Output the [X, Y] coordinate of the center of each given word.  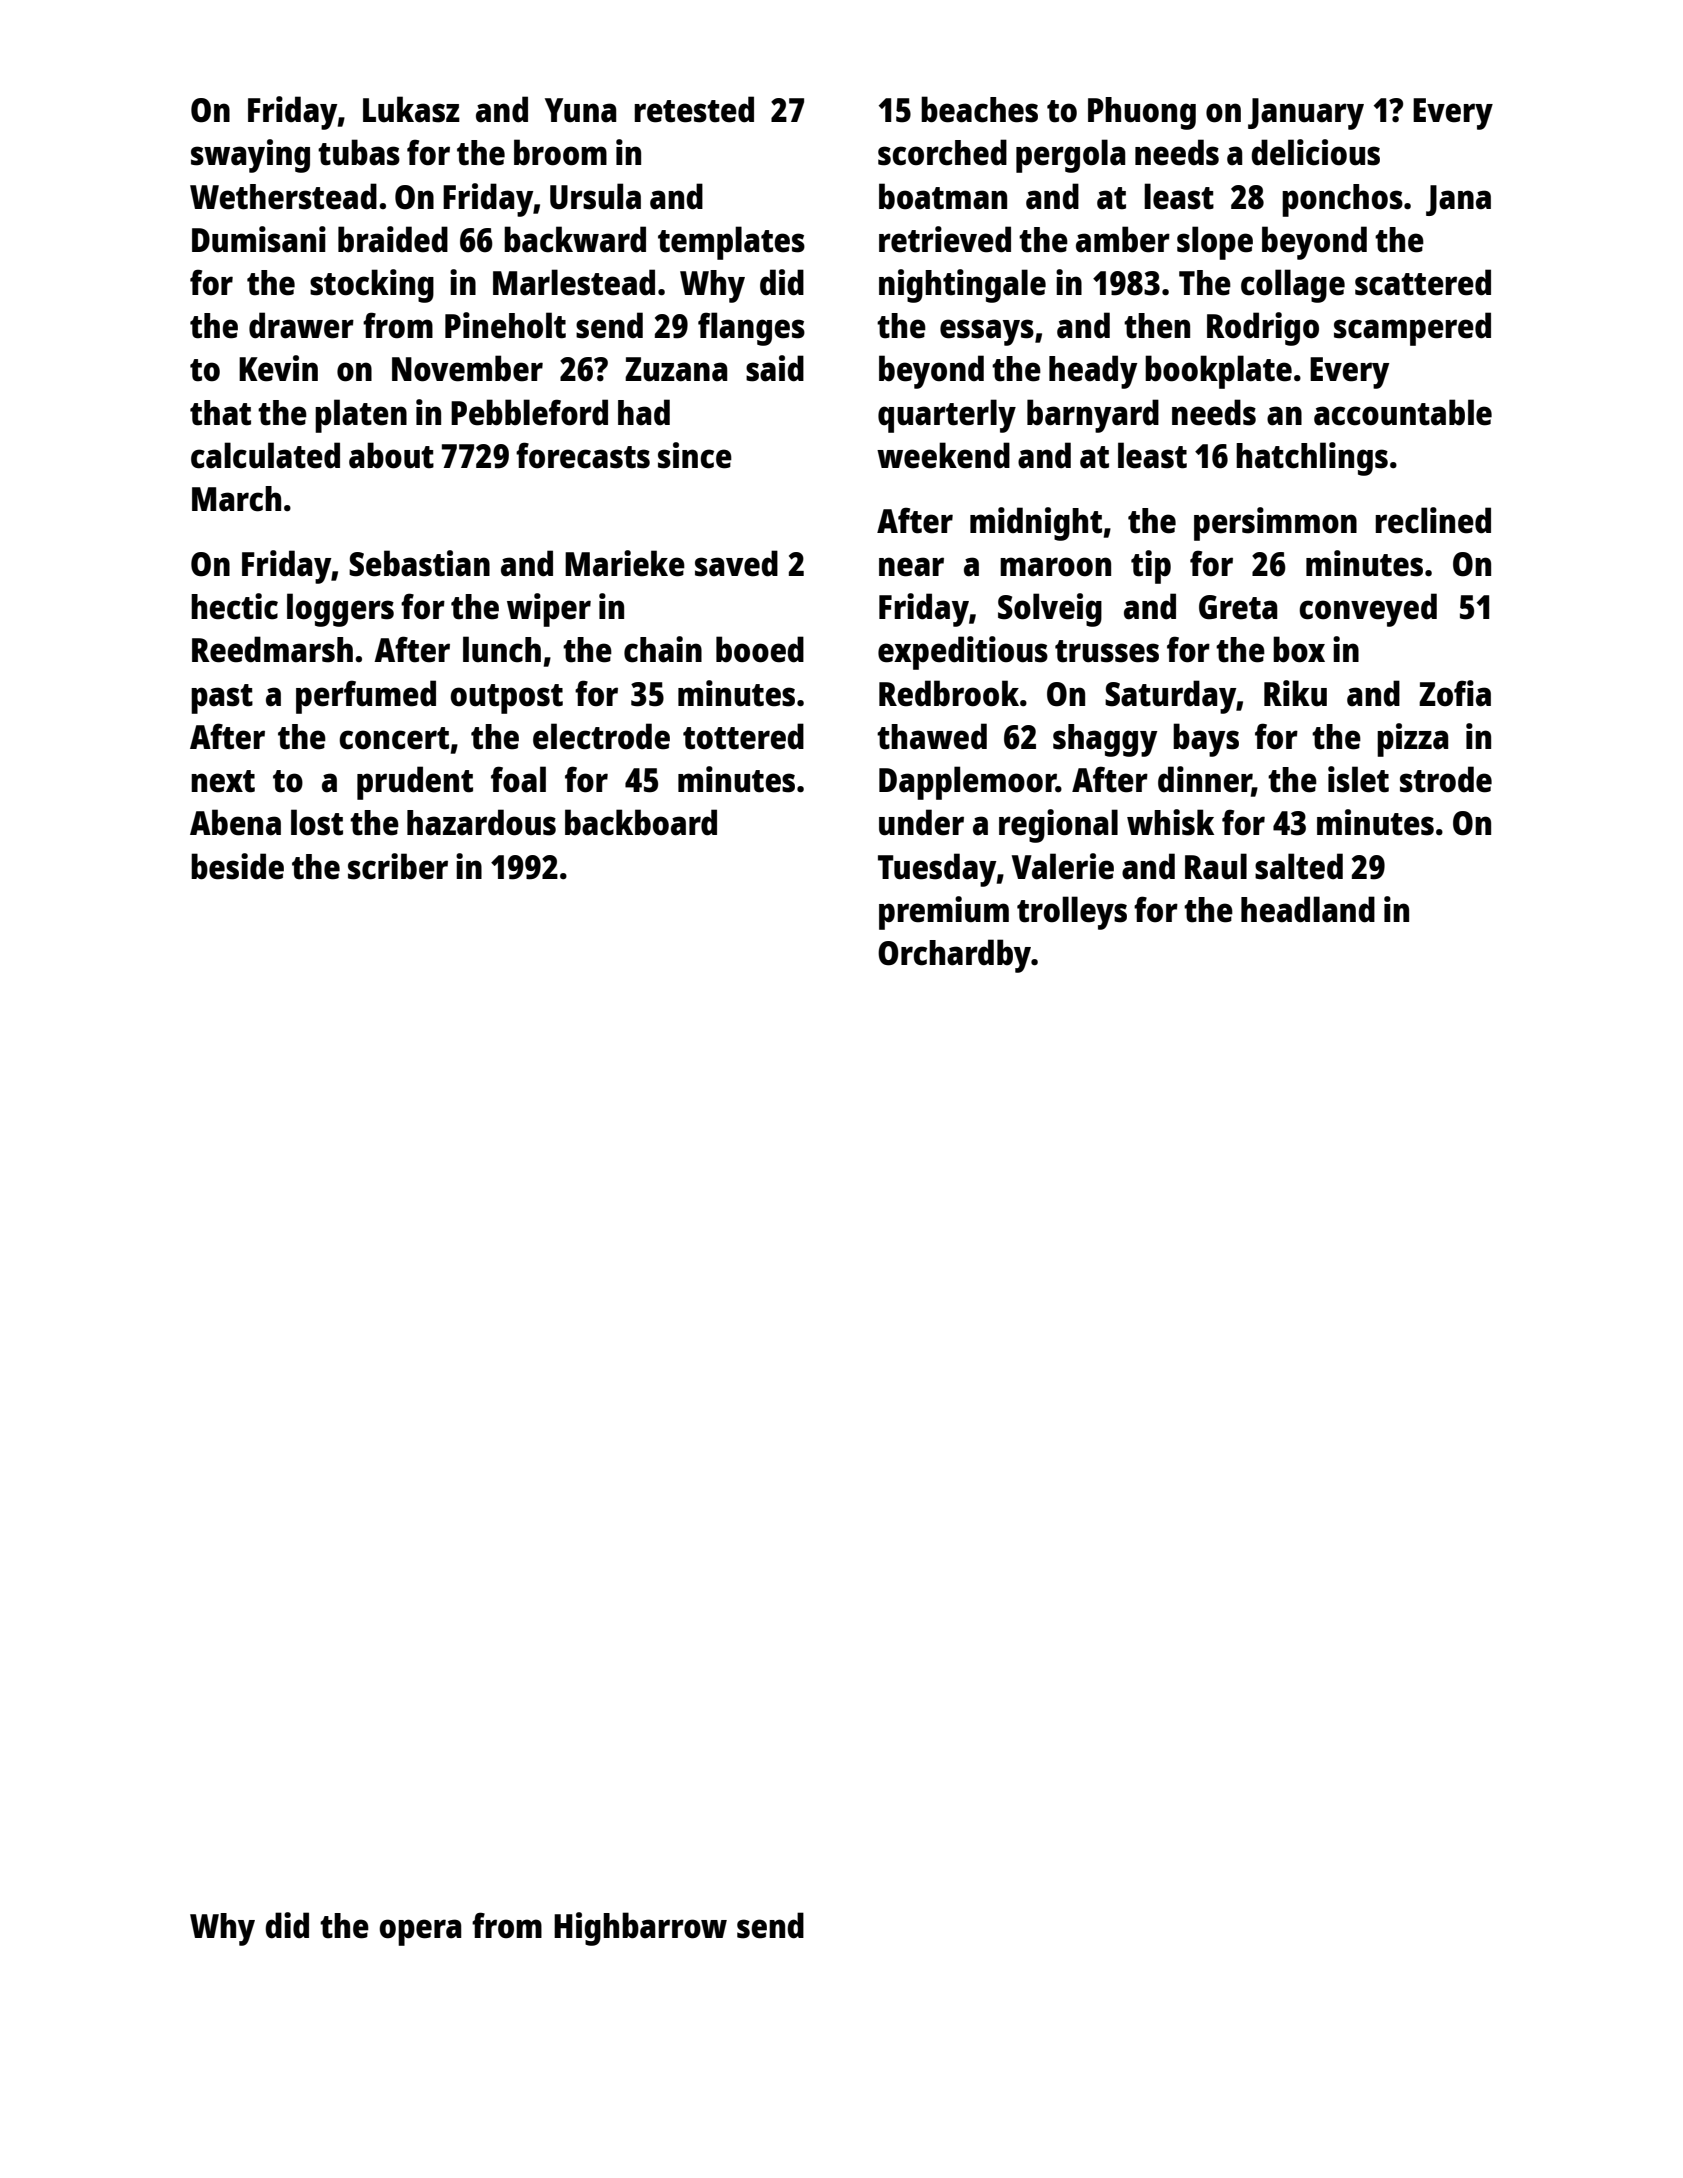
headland [1308, 909]
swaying [250, 156]
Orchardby [954, 956]
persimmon [1275, 524]
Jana [1458, 200]
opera [420, 1932]
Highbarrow [640, 1929]
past [222, 699]
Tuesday [937, 870]
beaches [979, 109]
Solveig [1050, 610]
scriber [398, 866]
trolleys [1072, 913]
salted [1299, 866]
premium [944, 913]
